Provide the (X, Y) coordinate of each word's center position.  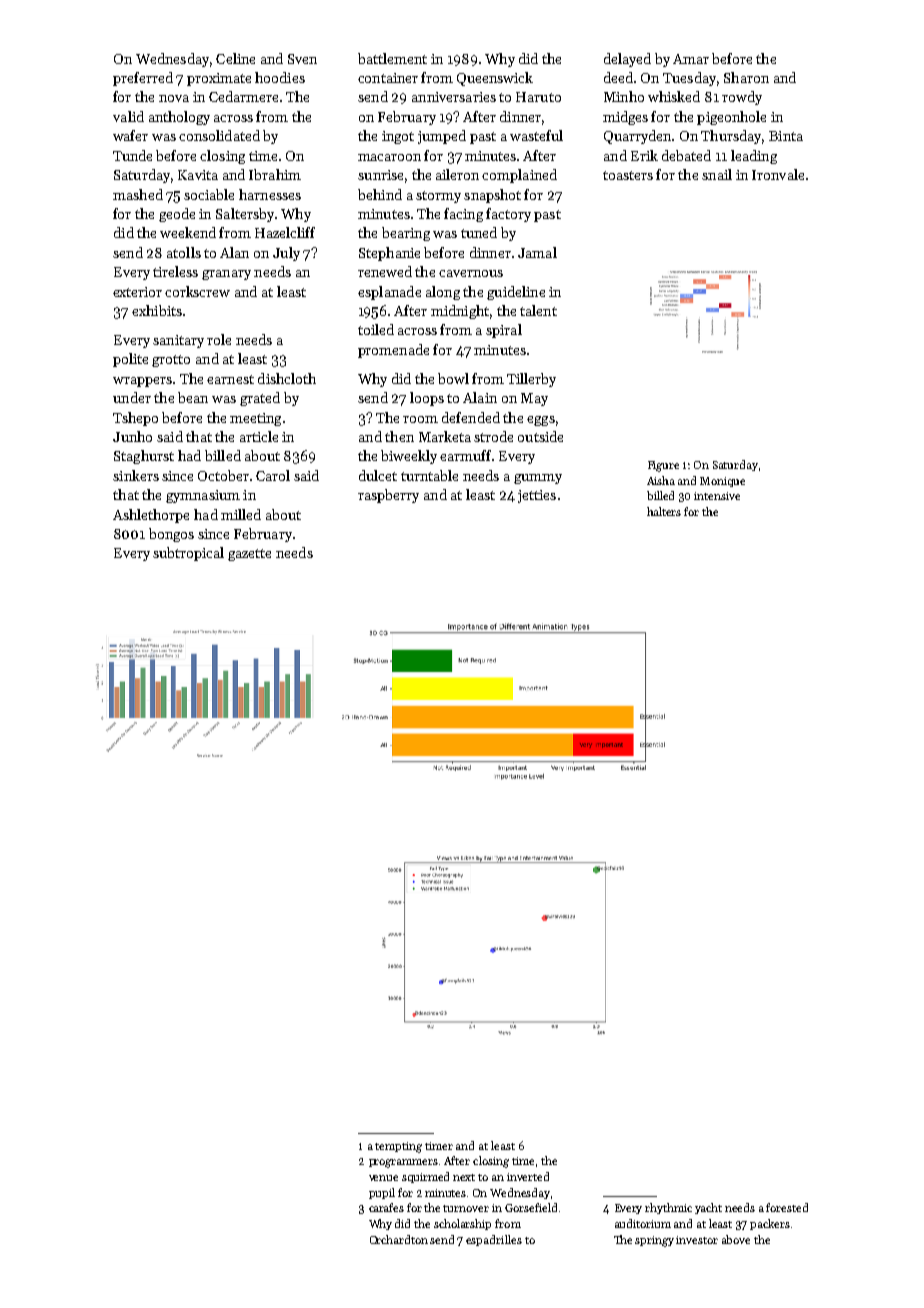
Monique (722, 482)
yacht (708, 1208)
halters (664, 511)
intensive (717, 496)
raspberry (388, 496)
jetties (537, 496)
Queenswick (495, 79)
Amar (691, 59)
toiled (376, 329)
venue (383, 1178)
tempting (398, 1147)
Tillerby (531, 380)
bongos (171, 535)
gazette (249, 555)
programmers (403, 1163)
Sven (302, 59)
